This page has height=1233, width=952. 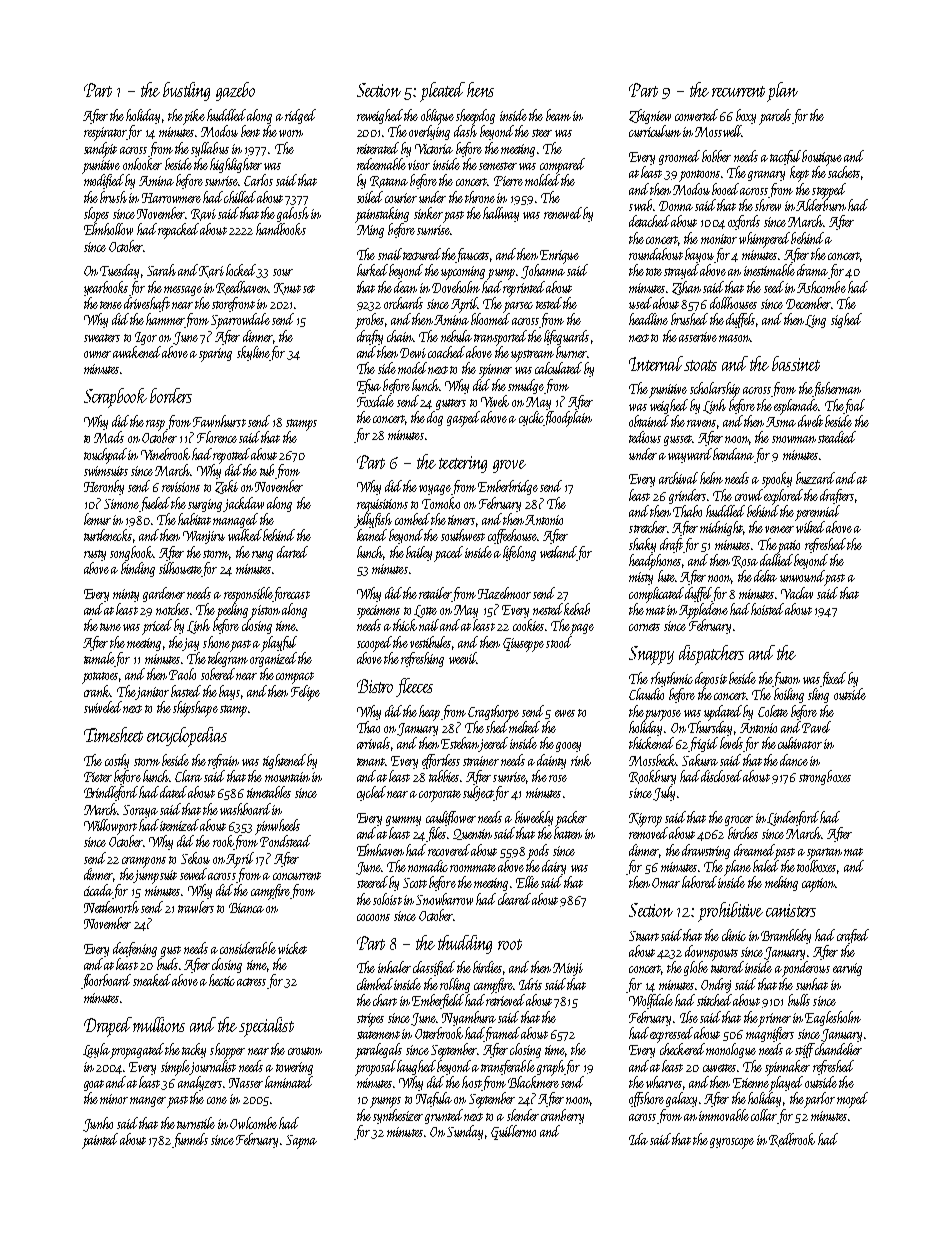 I want to click on parcels, so click(x=775, y=117).
